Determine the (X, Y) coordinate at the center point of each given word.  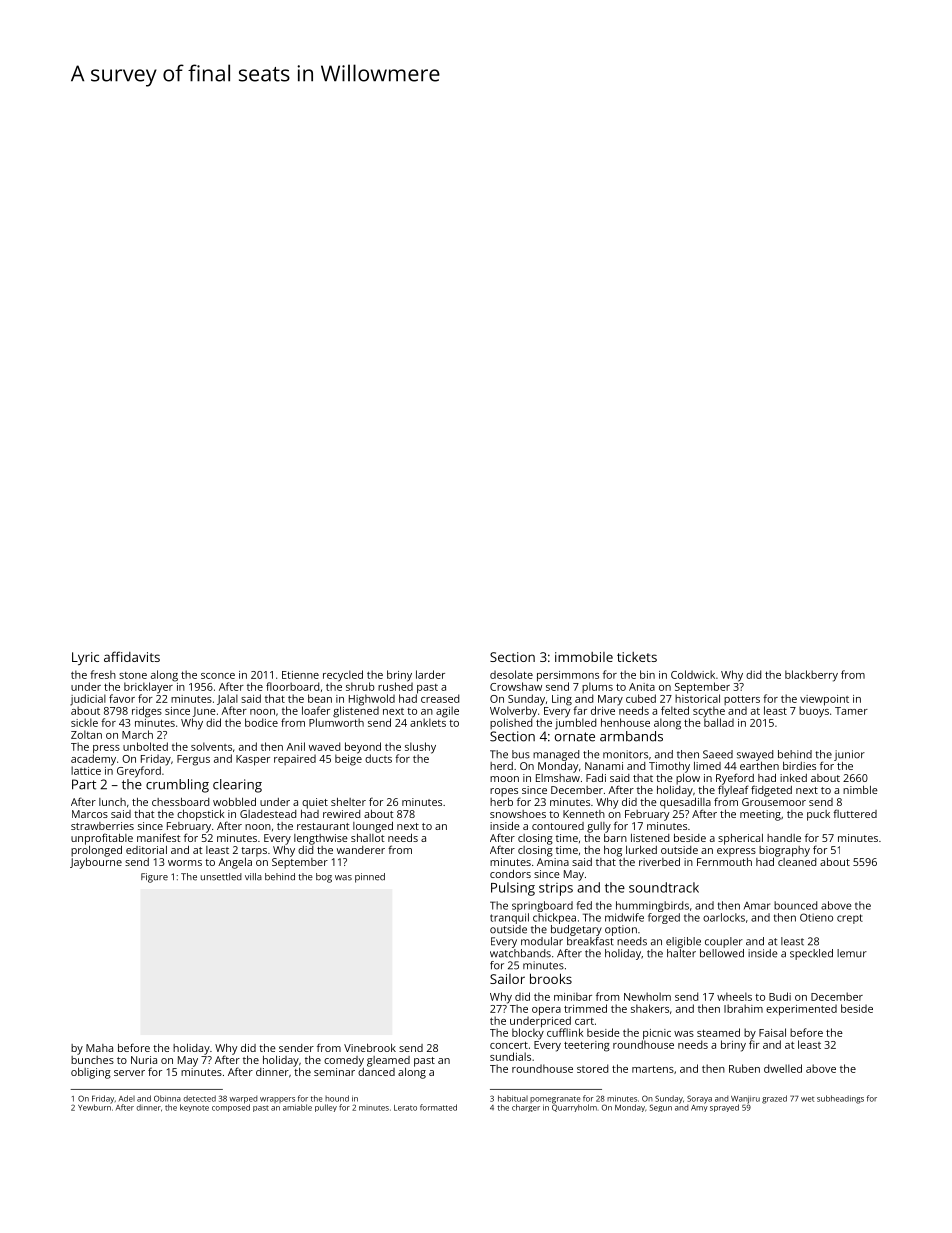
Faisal (772, 1032)
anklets (428, 722)
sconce (218, 676)
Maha (99, 1048)
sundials (510, 1056)
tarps (254, 852)
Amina (553, 862)
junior (849, 755)
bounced (795, 905)
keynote (194, 1108)
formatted (438, 1107)
